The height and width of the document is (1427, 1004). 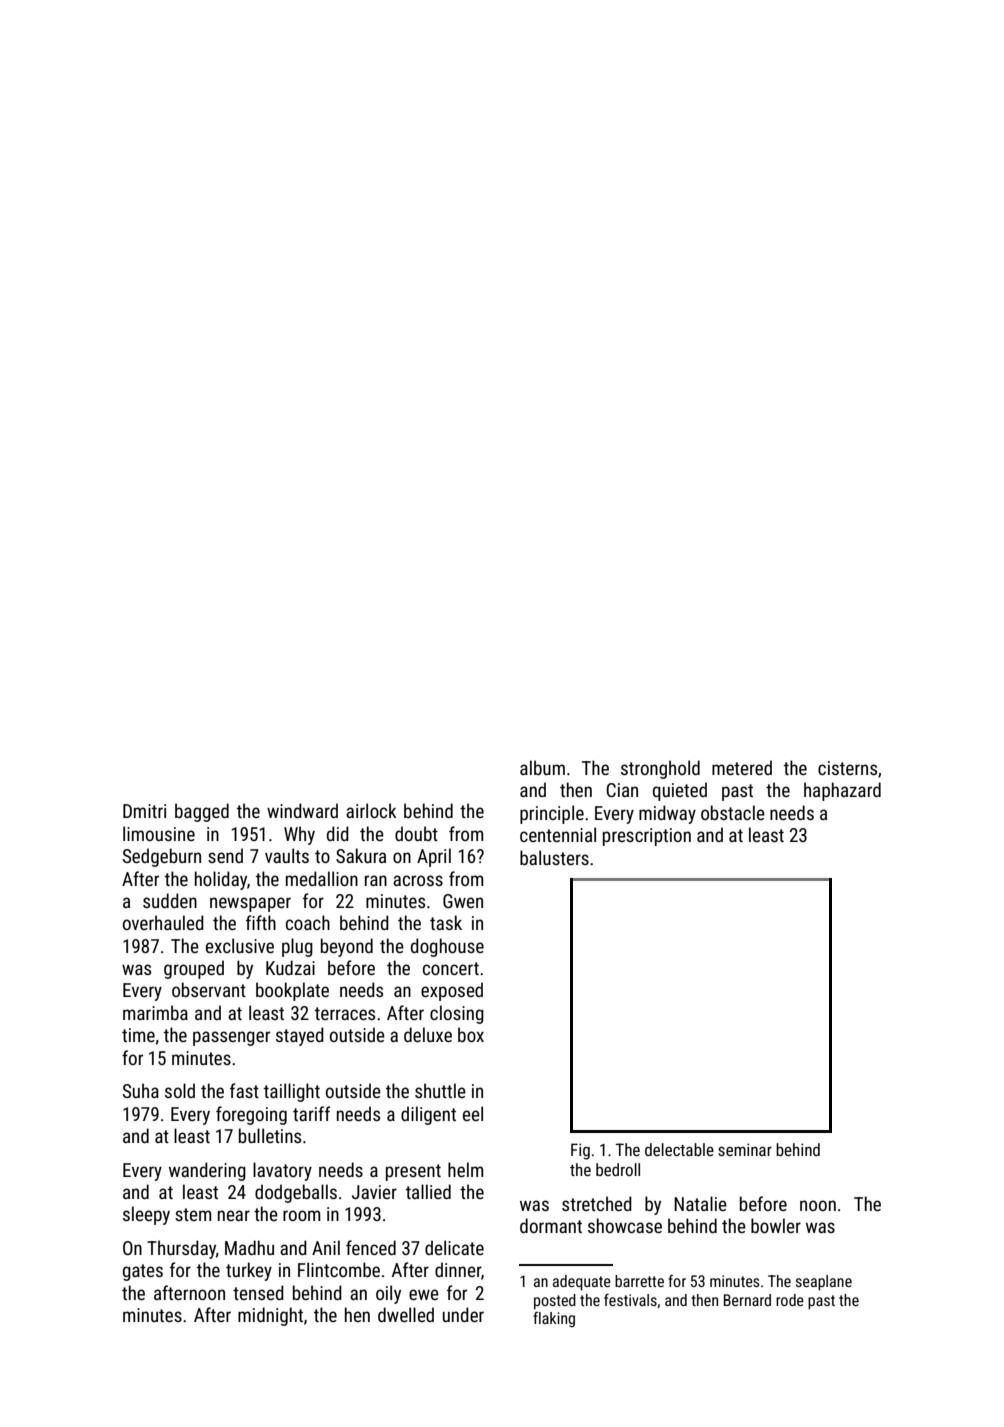 I want to click on terraces, so click(x=345, y=1013).
